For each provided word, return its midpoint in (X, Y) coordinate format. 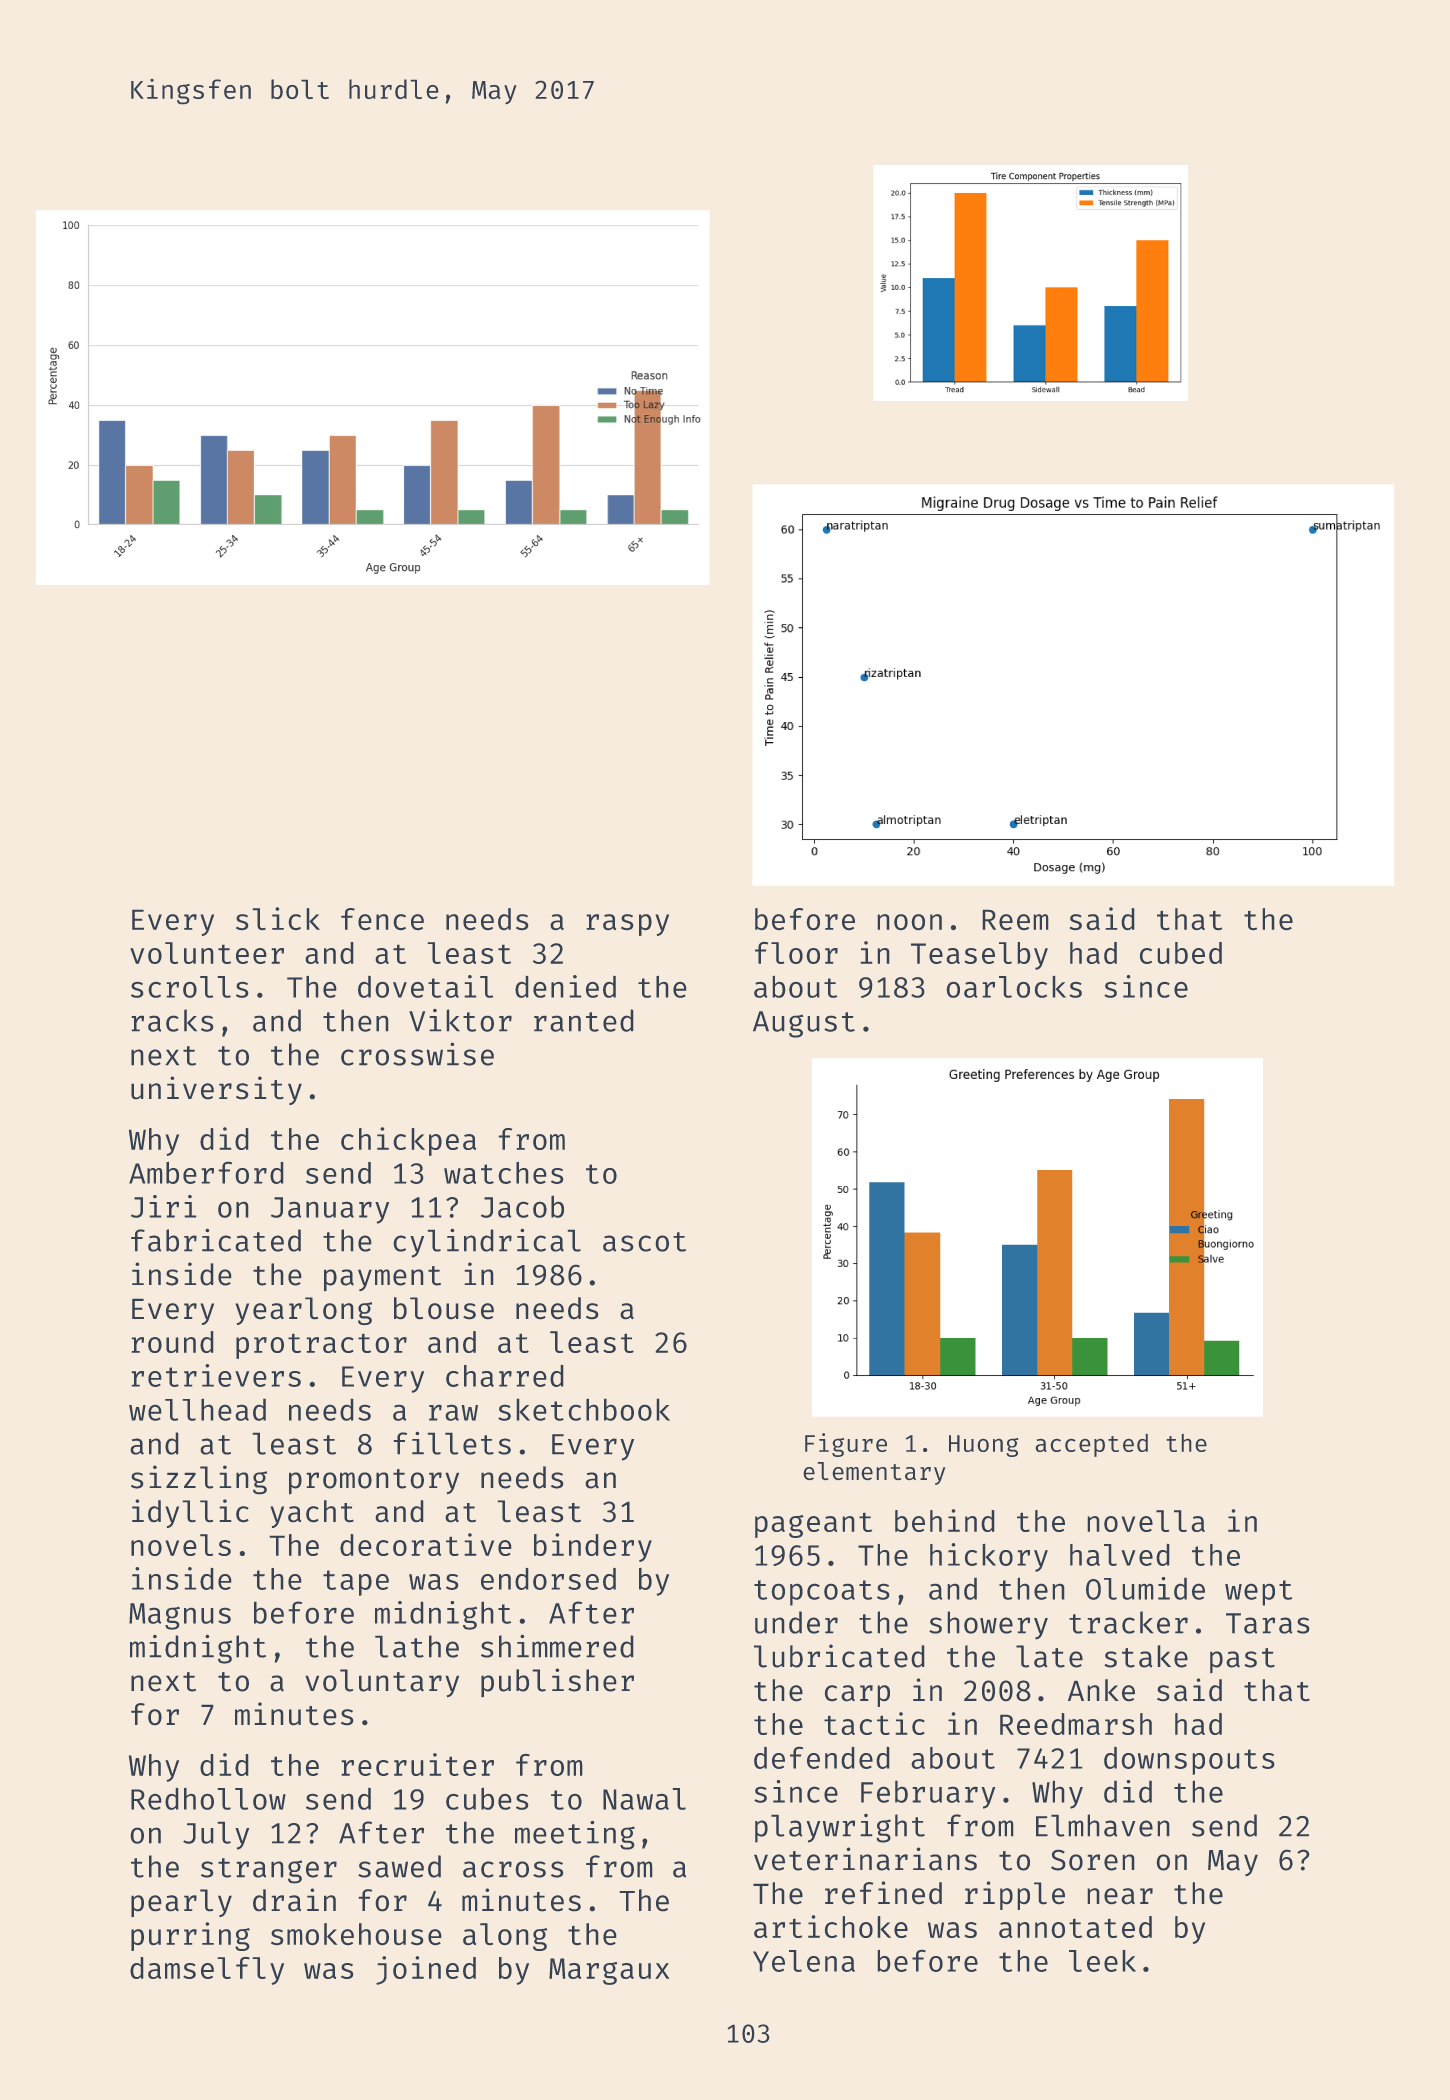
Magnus (180, 1616)
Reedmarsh (1076, 1724)
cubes (487, 1798)
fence (382, 919)
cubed (1181, 953)
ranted (584, 1020)
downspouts (1189, 1761)
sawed (399, 1866)
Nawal (644, 1799)
